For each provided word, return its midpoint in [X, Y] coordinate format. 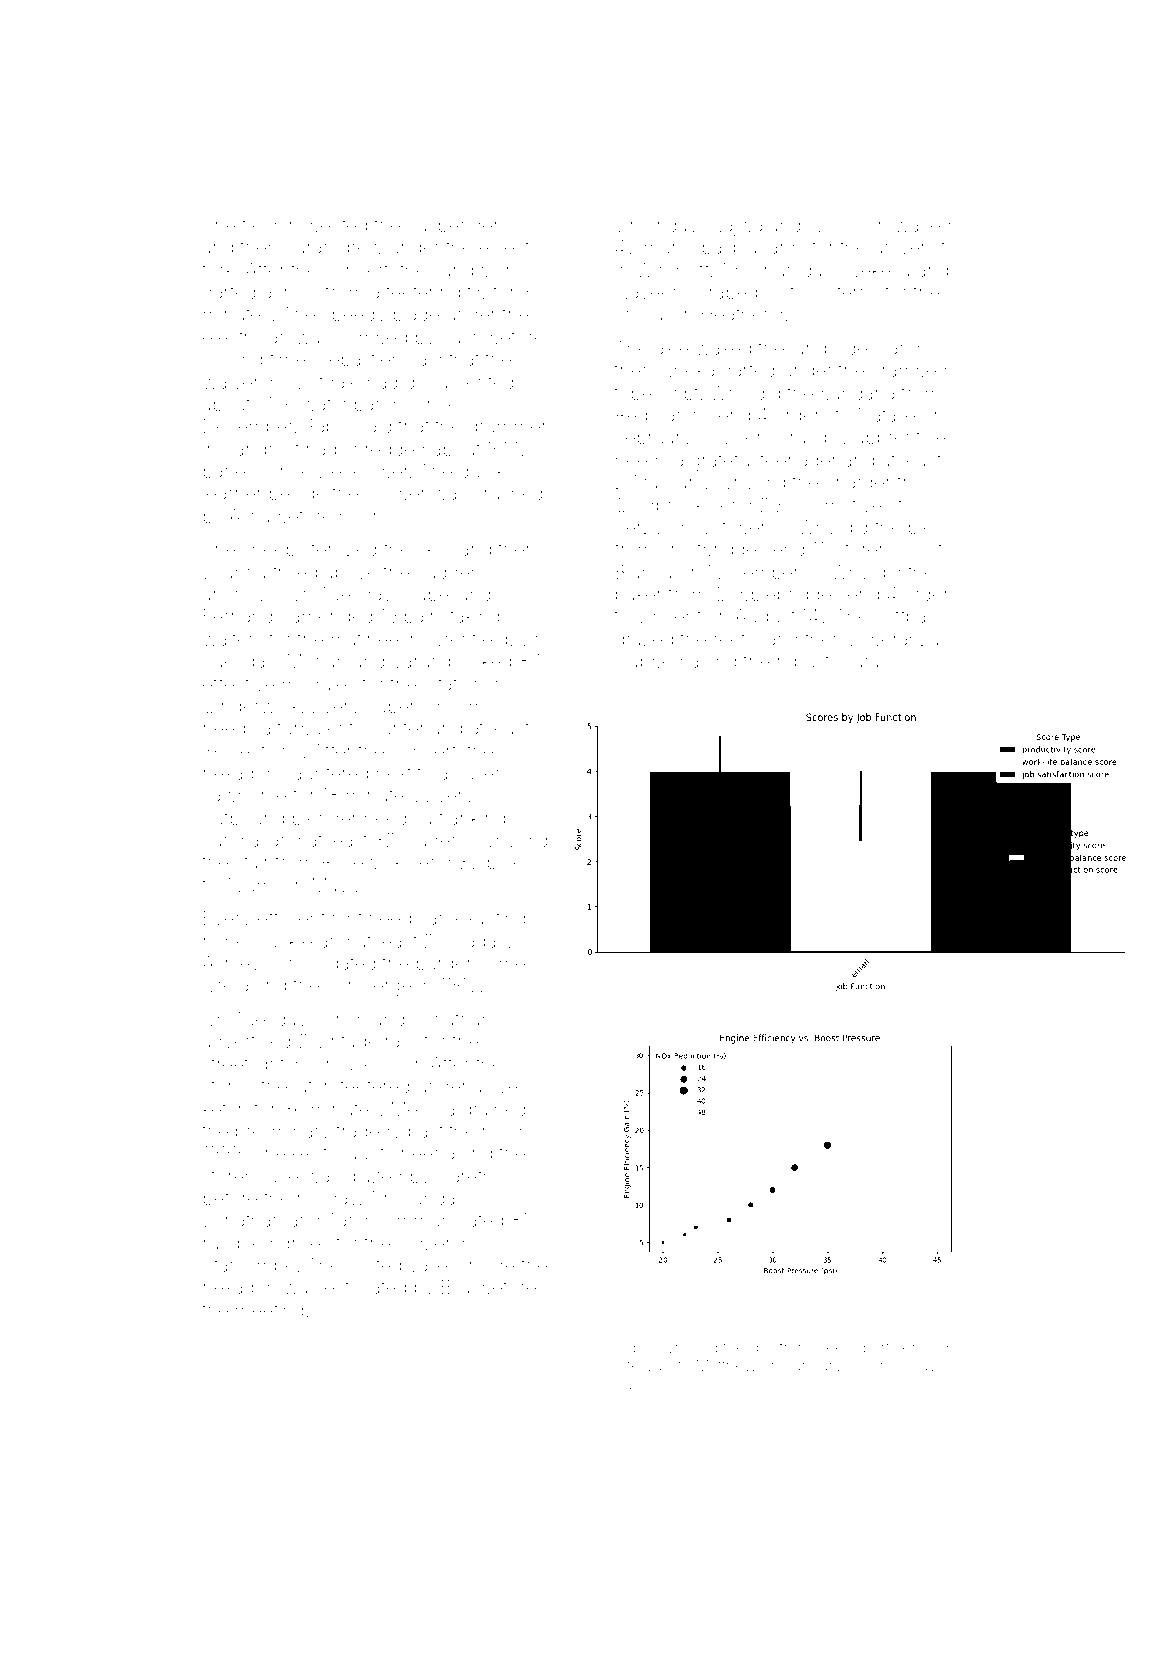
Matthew [726, 1365]
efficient [291, 917]
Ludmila [643, 1384]
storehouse [250, 1176]
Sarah [308, 246]
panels [231, 473]
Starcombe [249, 1264]
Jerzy [639, 529]
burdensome [471, 963]
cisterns [846, 292]
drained [493, 1109]
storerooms [884, 549]
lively [511, 1088]
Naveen [648, 292]
